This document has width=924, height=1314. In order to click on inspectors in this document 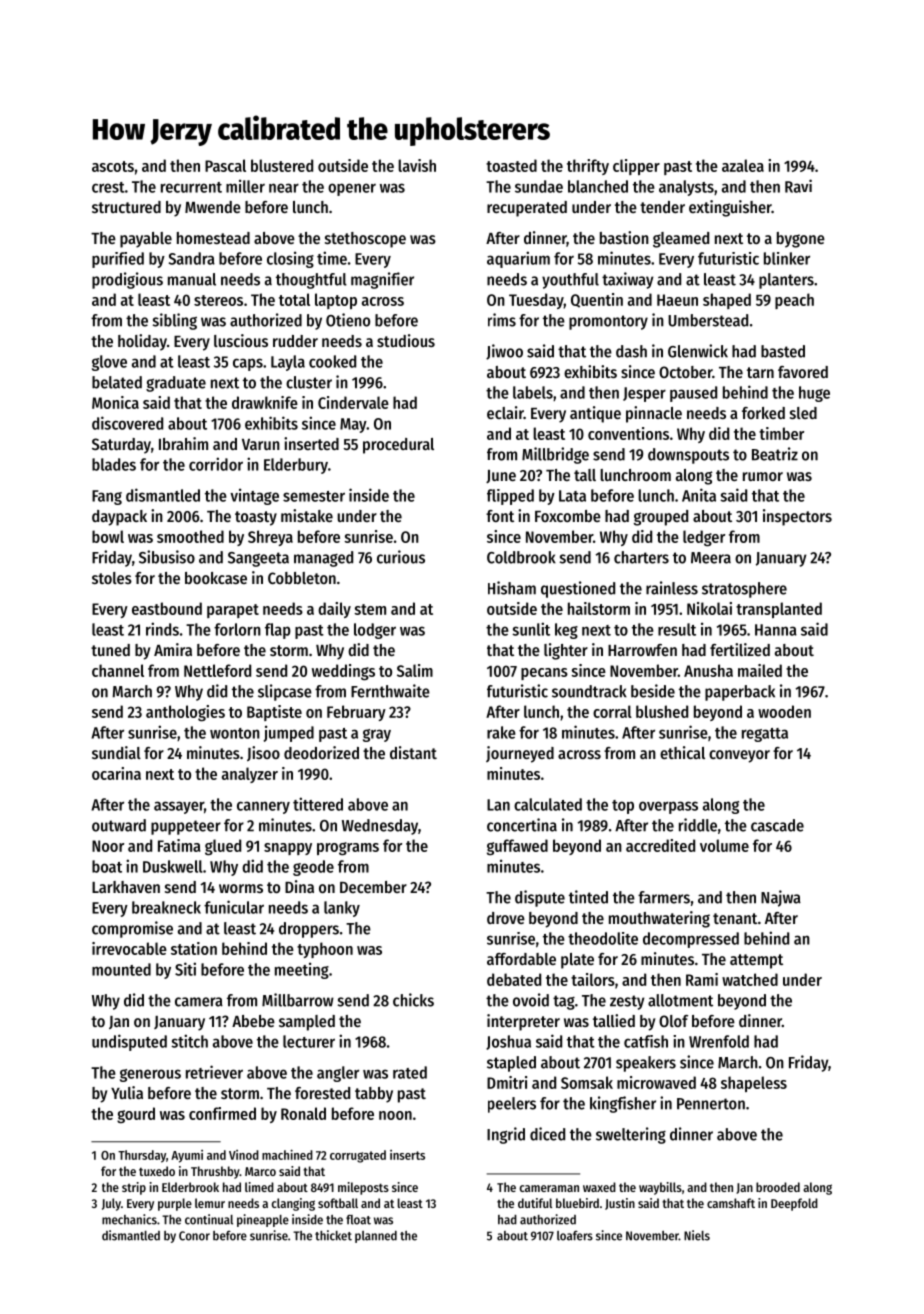, I will do `click(797, 517)`.
